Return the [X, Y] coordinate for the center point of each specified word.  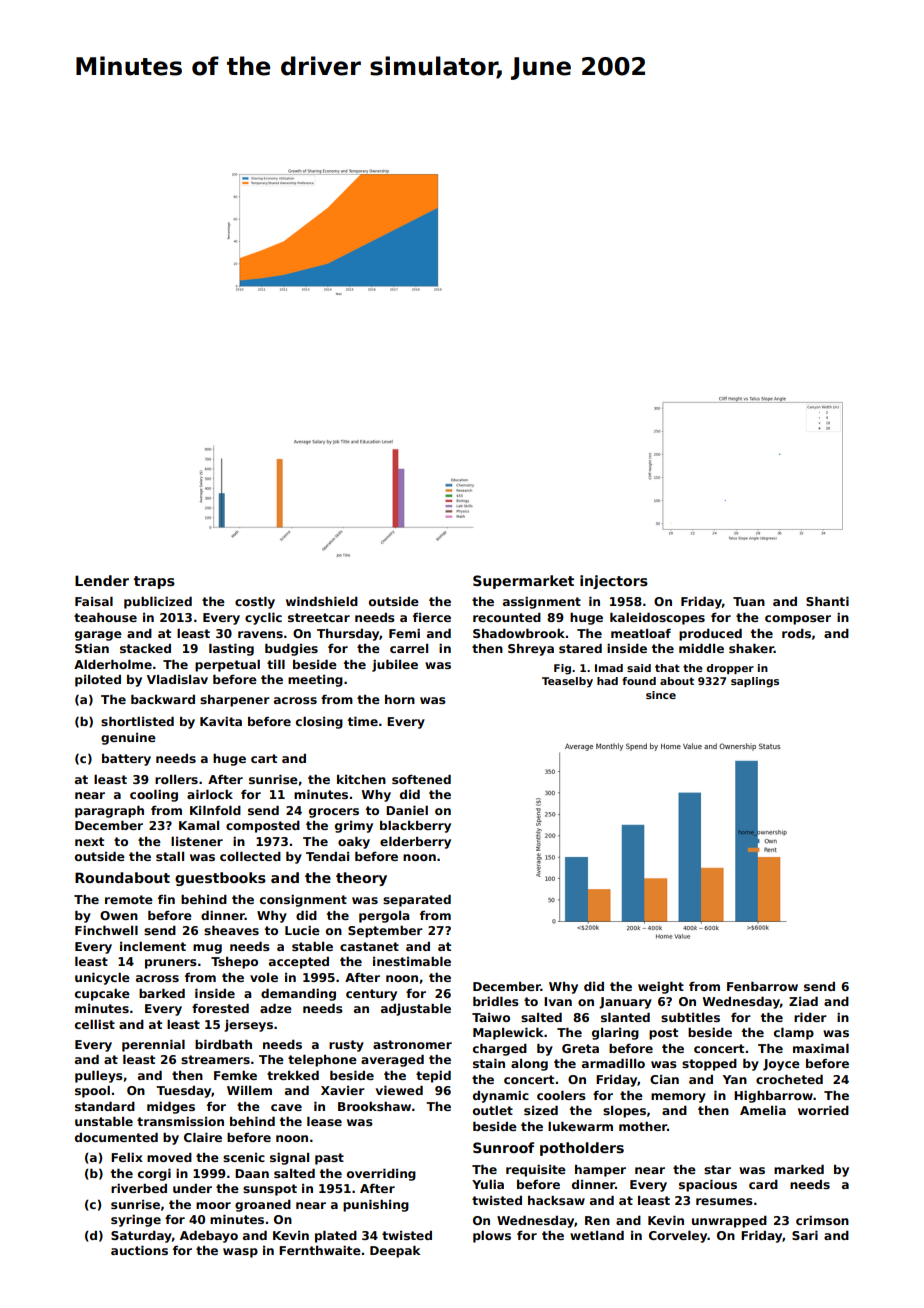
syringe [136, 1221]
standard [105, 1106]
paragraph [109, 812]
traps [154, 582]
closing [319, 723]
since [661, 695]
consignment [303, 901]
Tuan [749, 601]
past [329, 1159]
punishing [376, 1206]
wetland [597, 1235]
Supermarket [523, 582]
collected [250, 856]
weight [661, 988]
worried [823, 1110]
